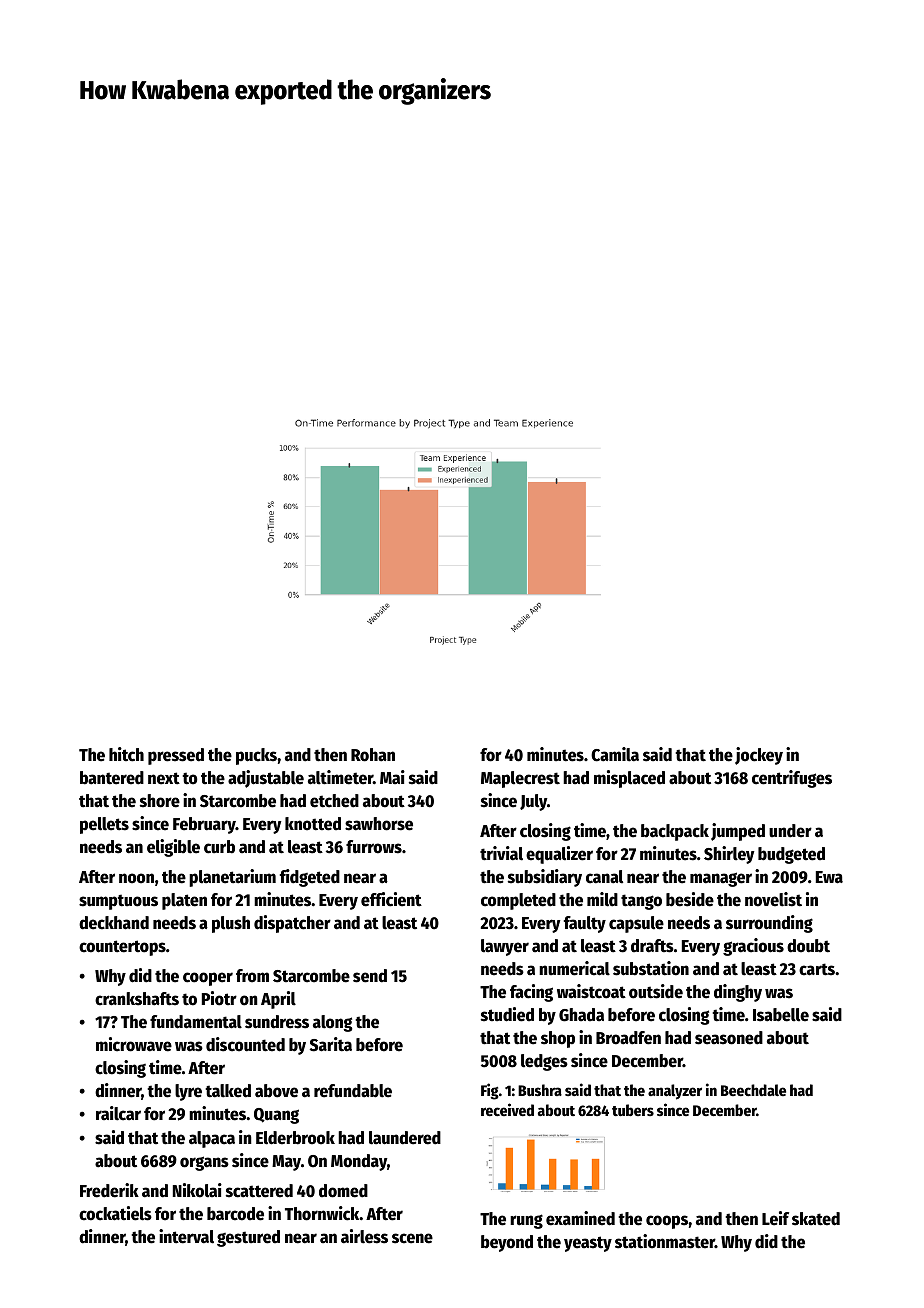  I want to click on faulty, so click(585, 924).
